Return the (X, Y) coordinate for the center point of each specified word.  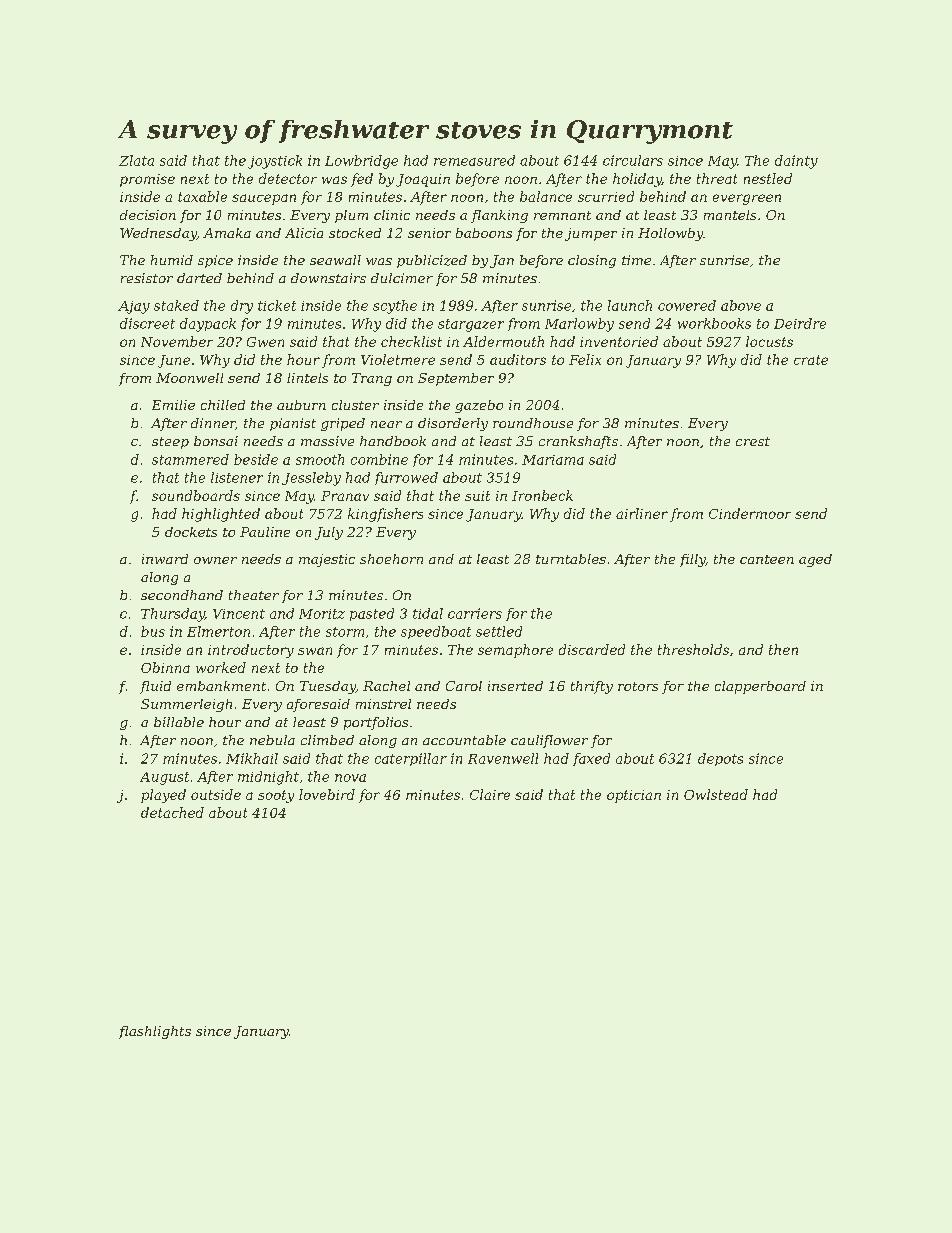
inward (165, 559)
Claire (490, 794)
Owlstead (716, 794)
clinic (392, 215)
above (741, 305)
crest (753, 441)
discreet (147, 323)
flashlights (155, 1032)
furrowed (406, 478)
